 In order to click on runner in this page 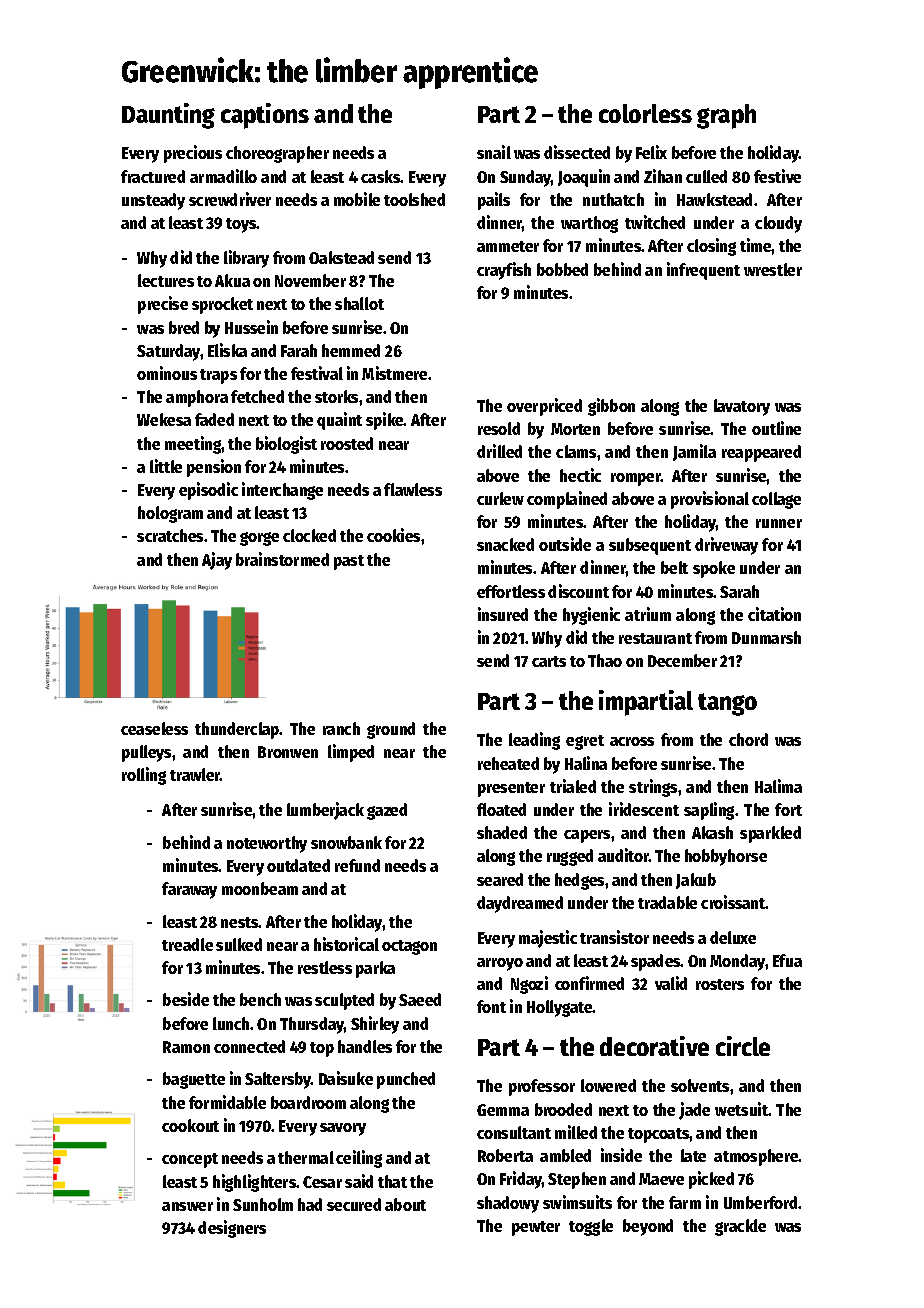, I will do `click(779, 523)`.
